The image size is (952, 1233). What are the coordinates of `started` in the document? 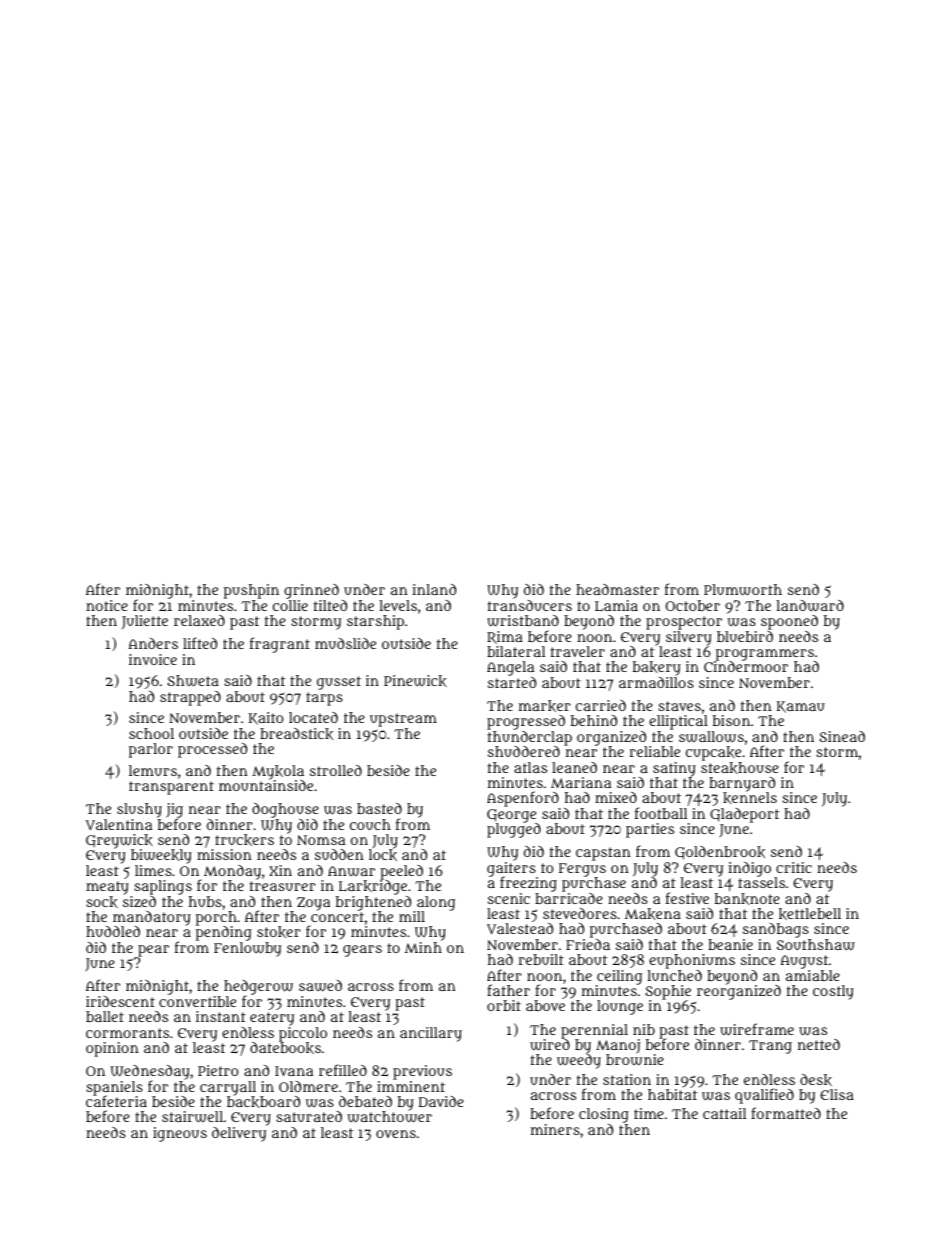 It's located at (512, 682).
